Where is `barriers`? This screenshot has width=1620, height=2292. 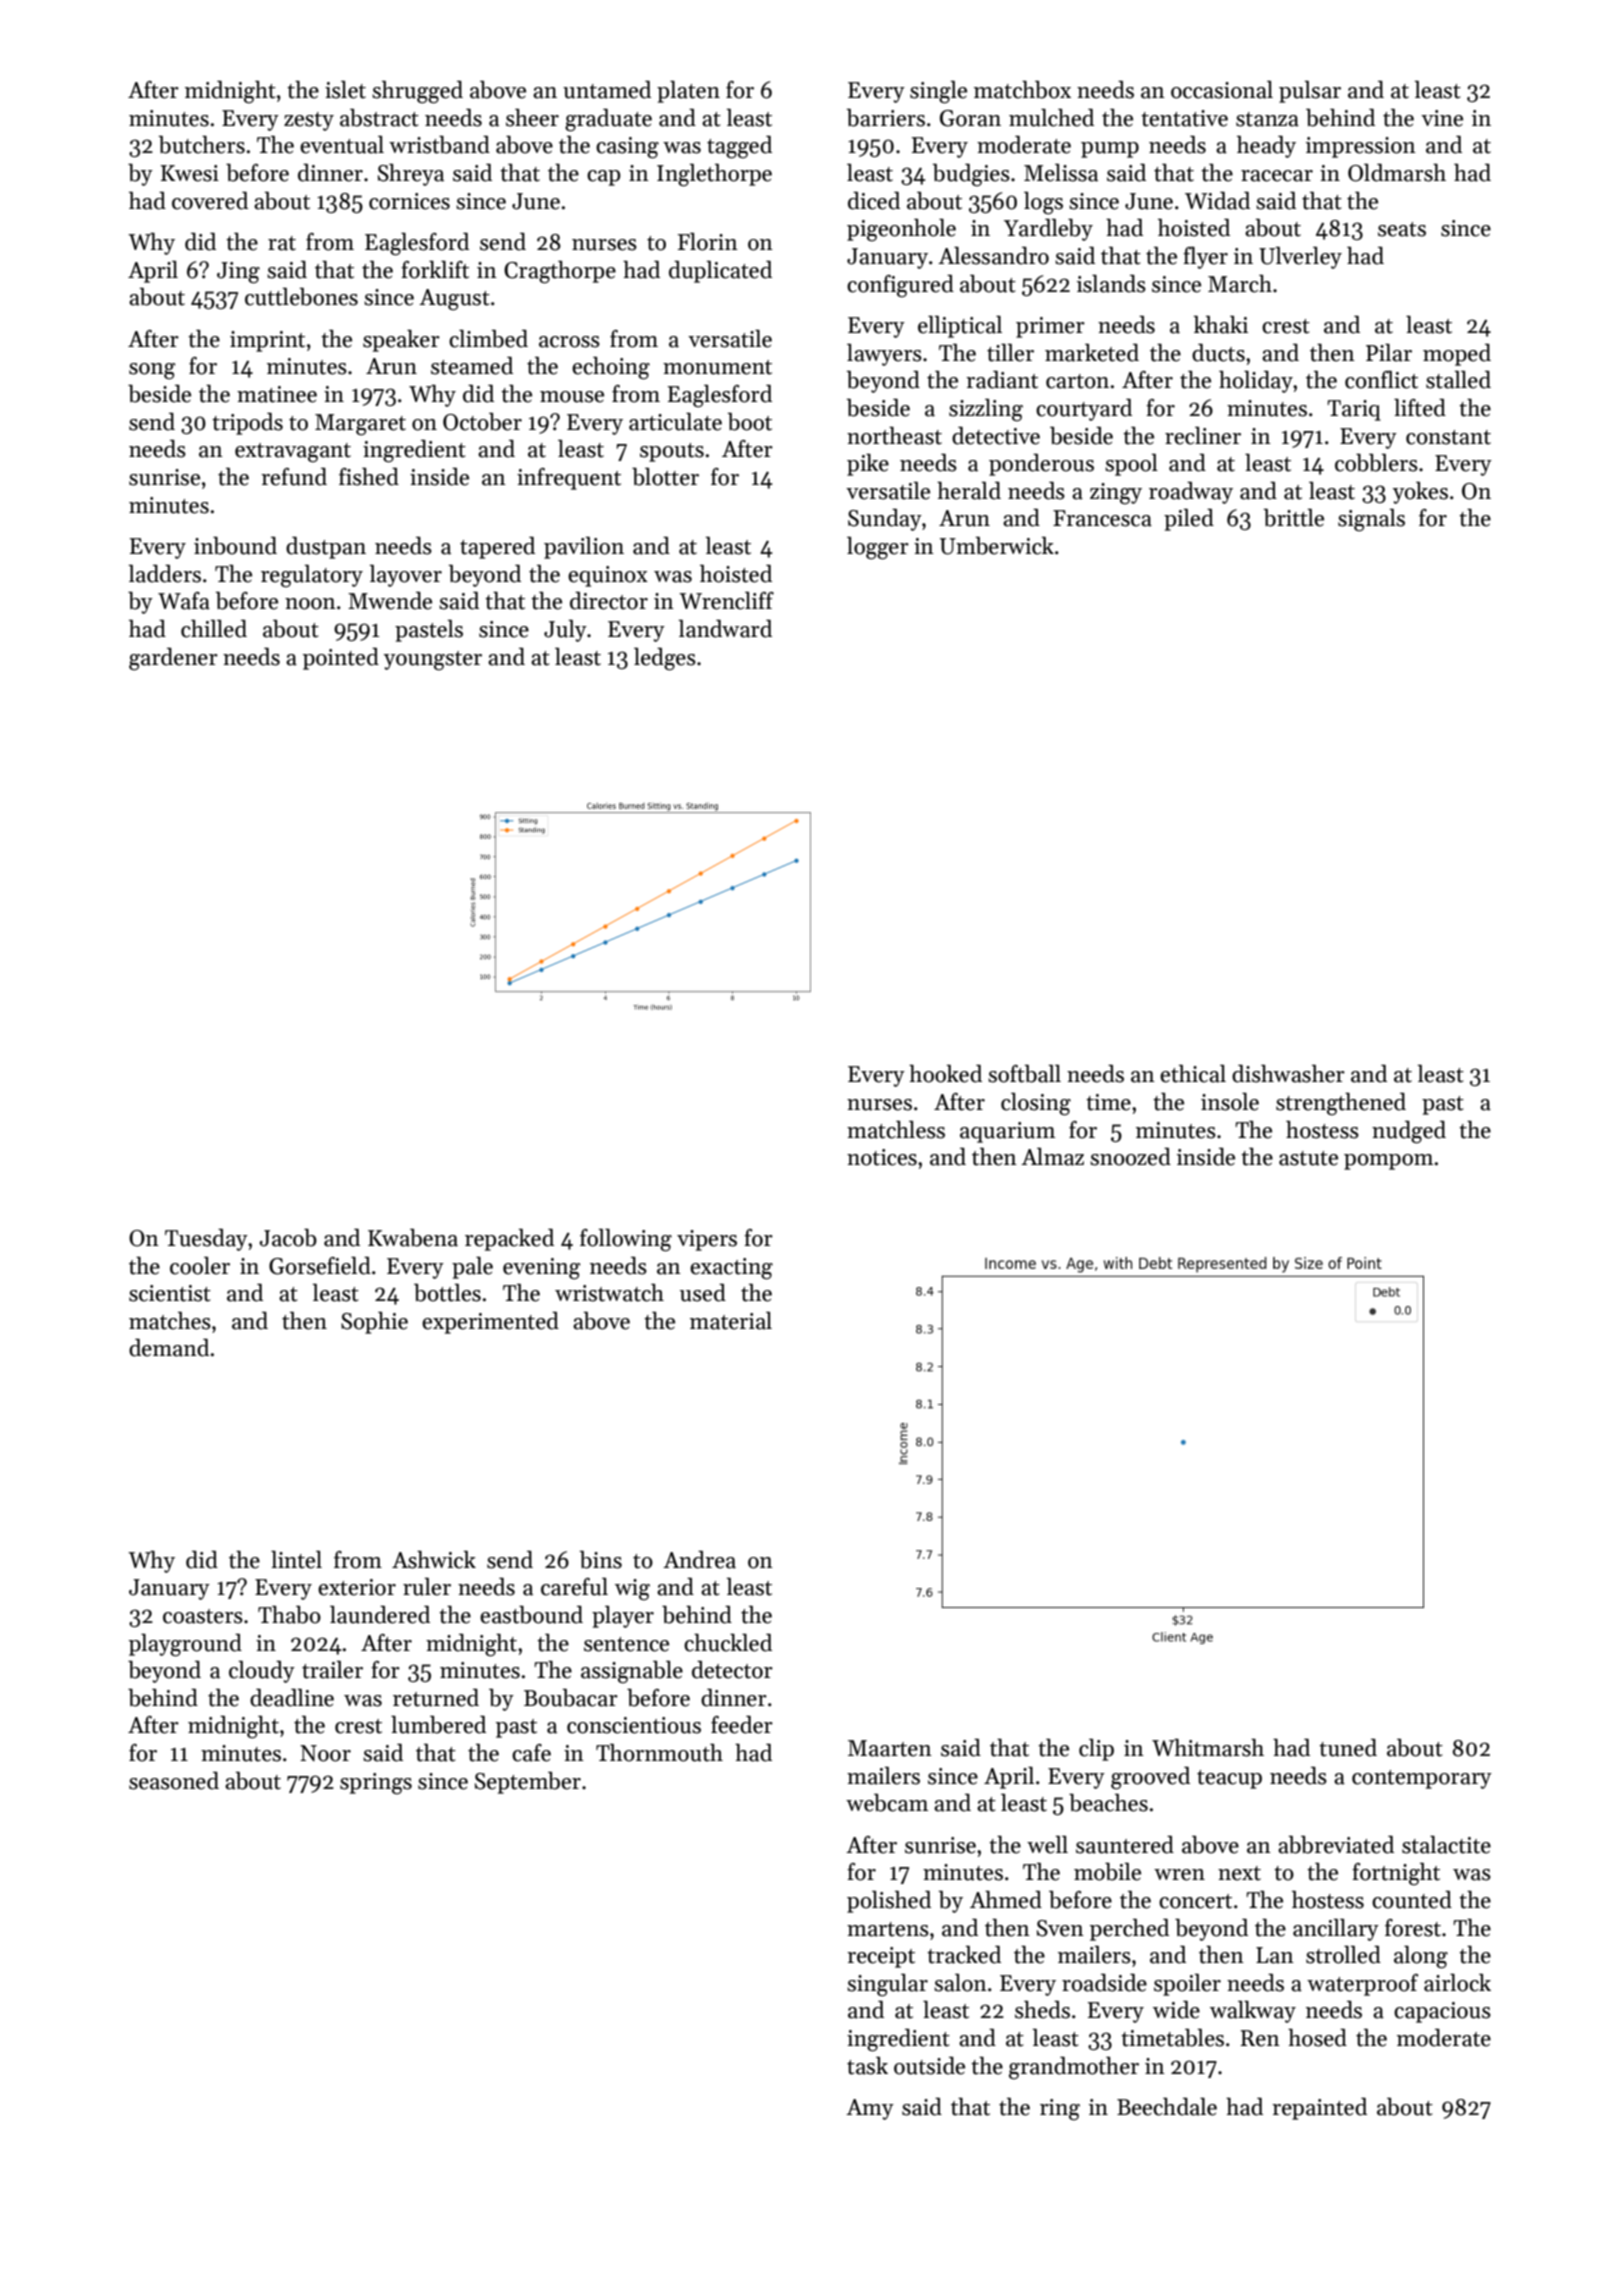
barriers is located at coordinates (886, 118).
